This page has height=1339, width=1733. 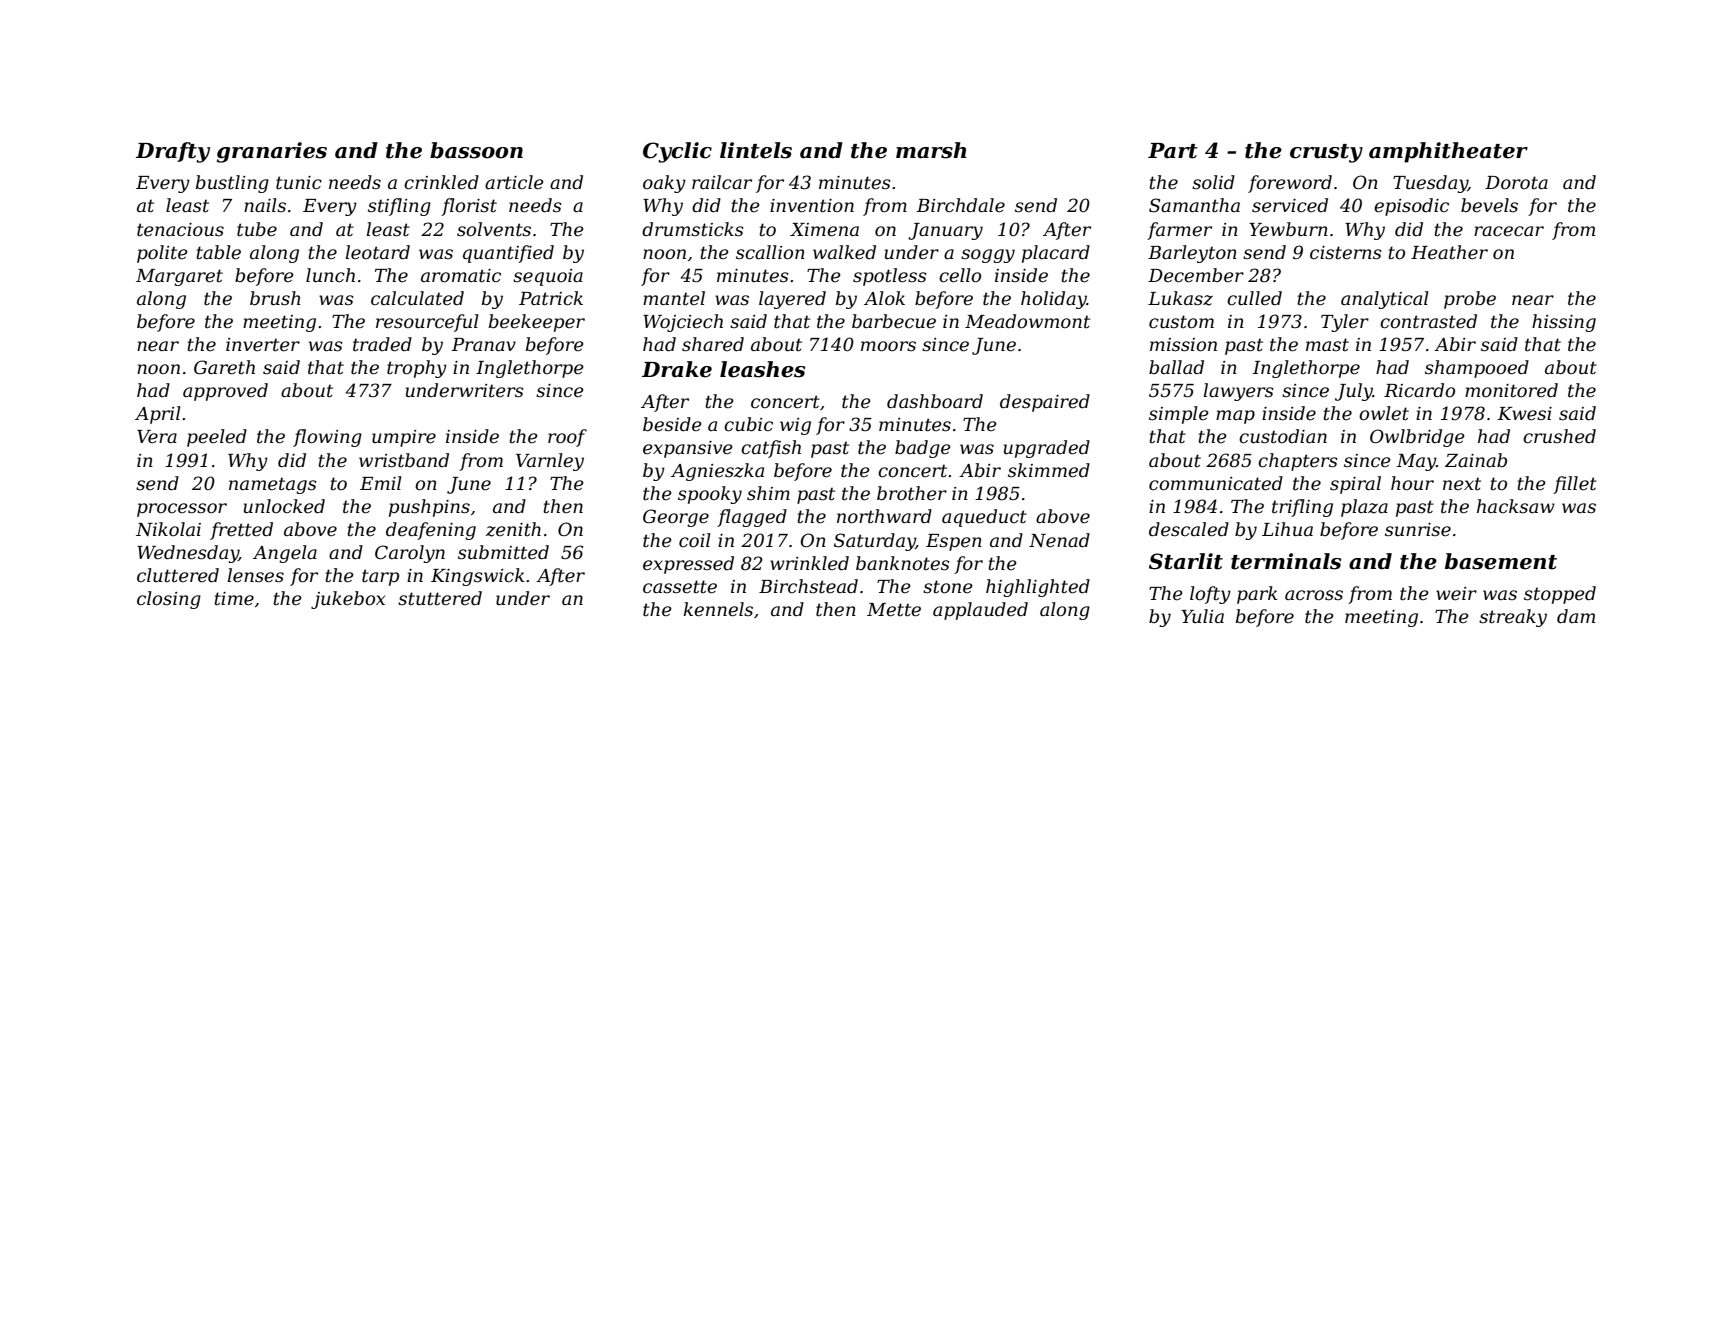 What do you see at coordinates (1216, 483) in the page?
I see `communicated` at bounding box center [1216, 483].
